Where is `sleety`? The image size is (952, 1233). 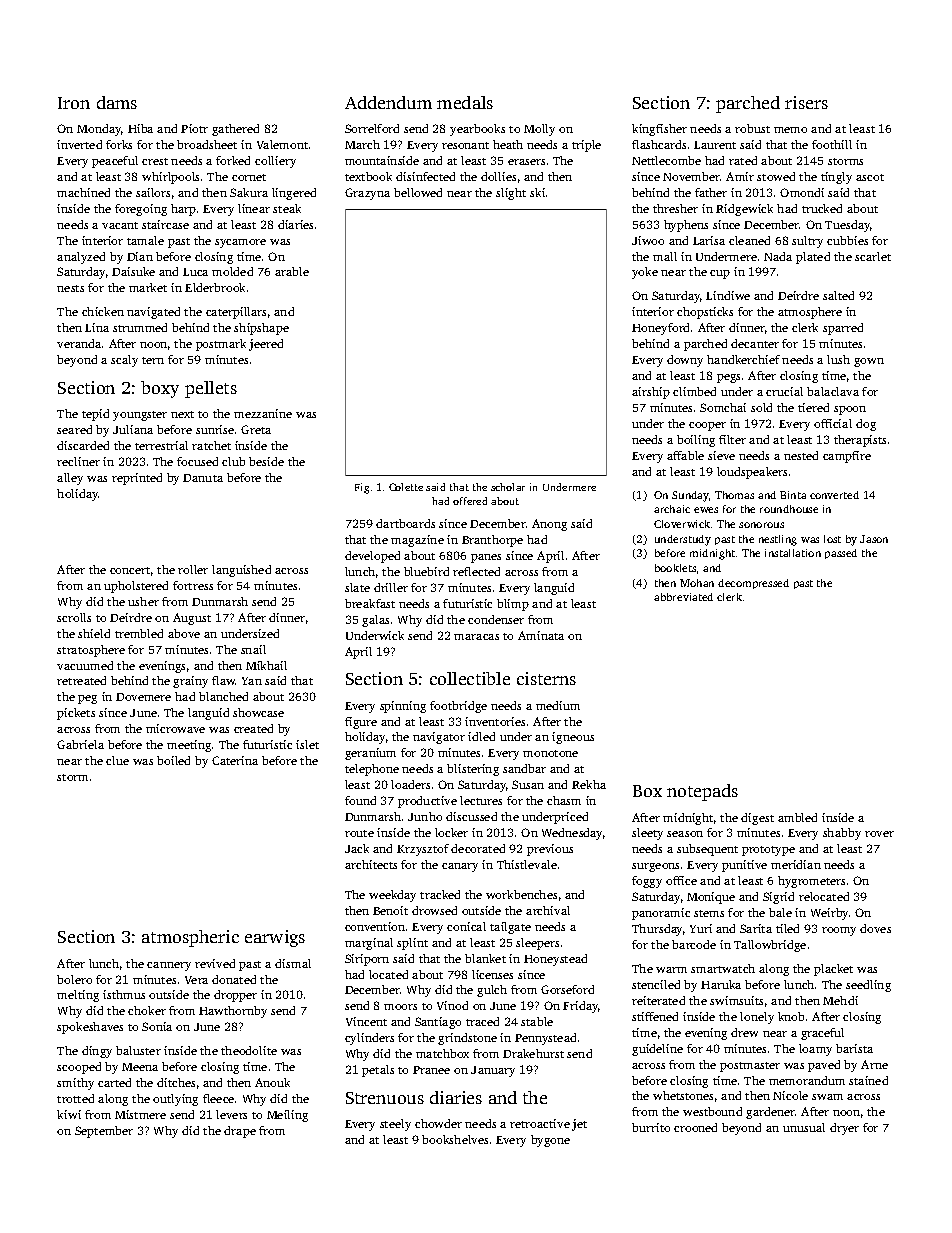
sleety is located at coordinates (647, 834).
